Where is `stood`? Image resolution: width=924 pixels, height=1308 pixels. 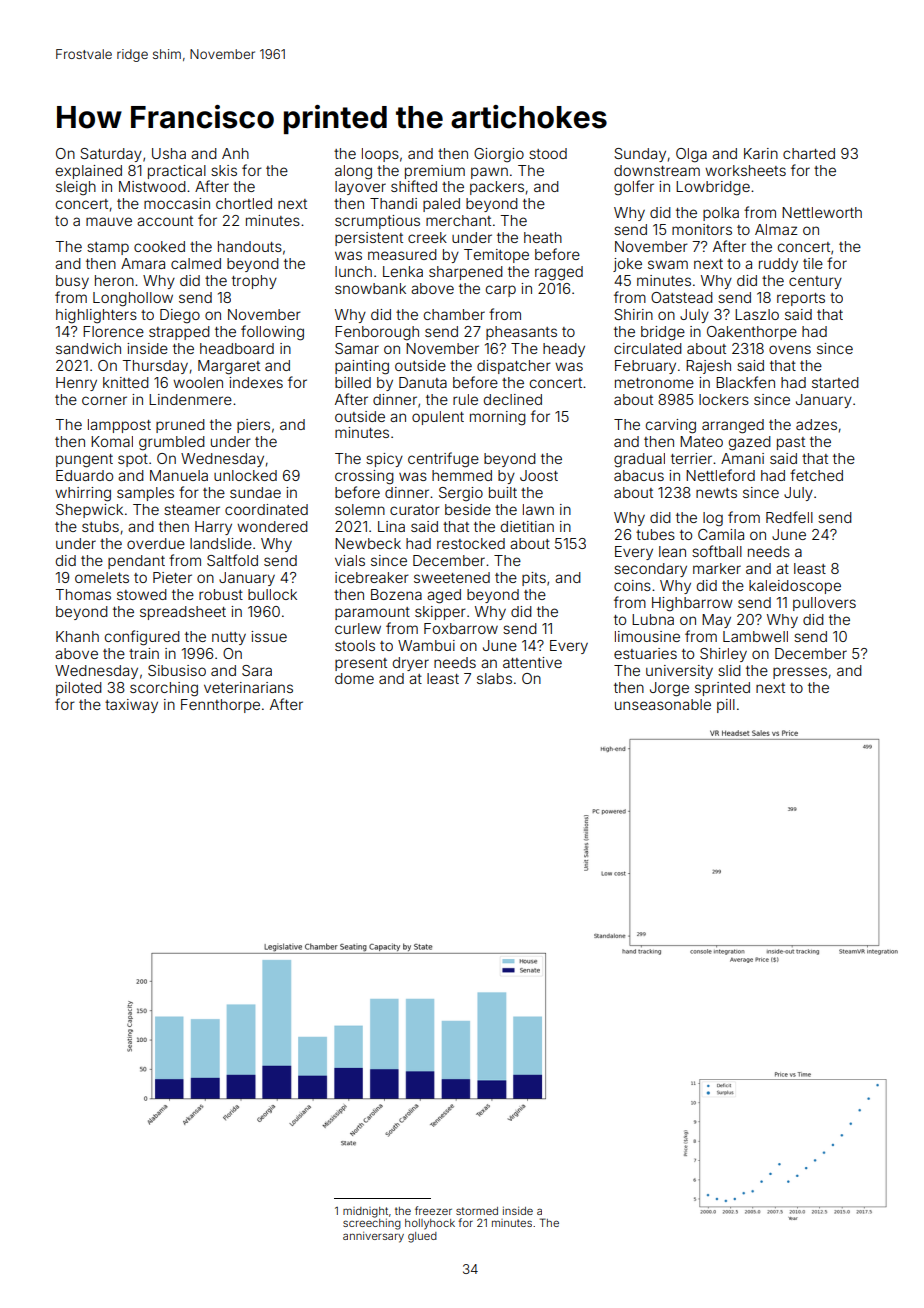
stood is located at coordinates (548, 153).
